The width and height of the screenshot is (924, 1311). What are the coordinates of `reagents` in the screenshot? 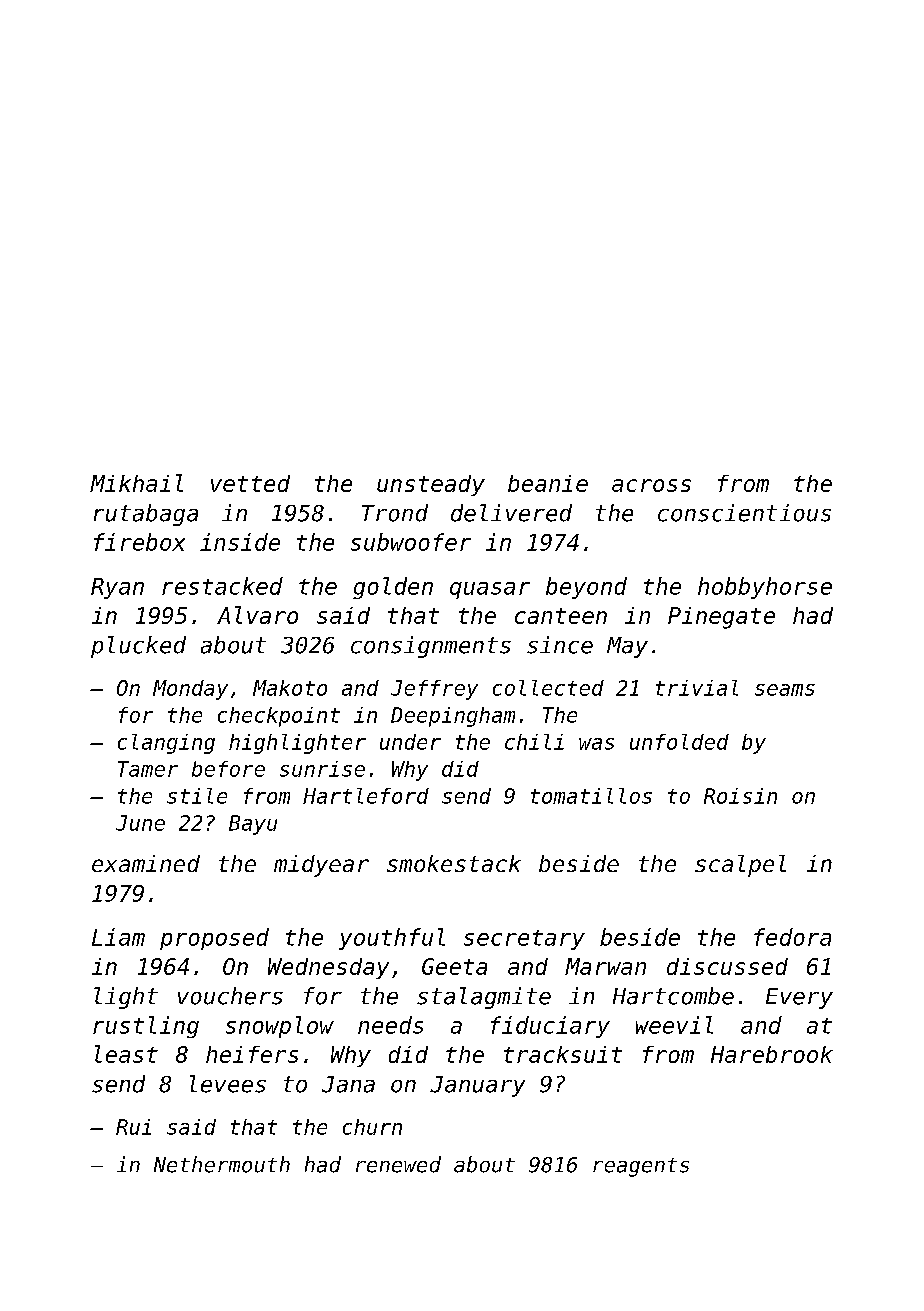 It's located at (641, 1167).
